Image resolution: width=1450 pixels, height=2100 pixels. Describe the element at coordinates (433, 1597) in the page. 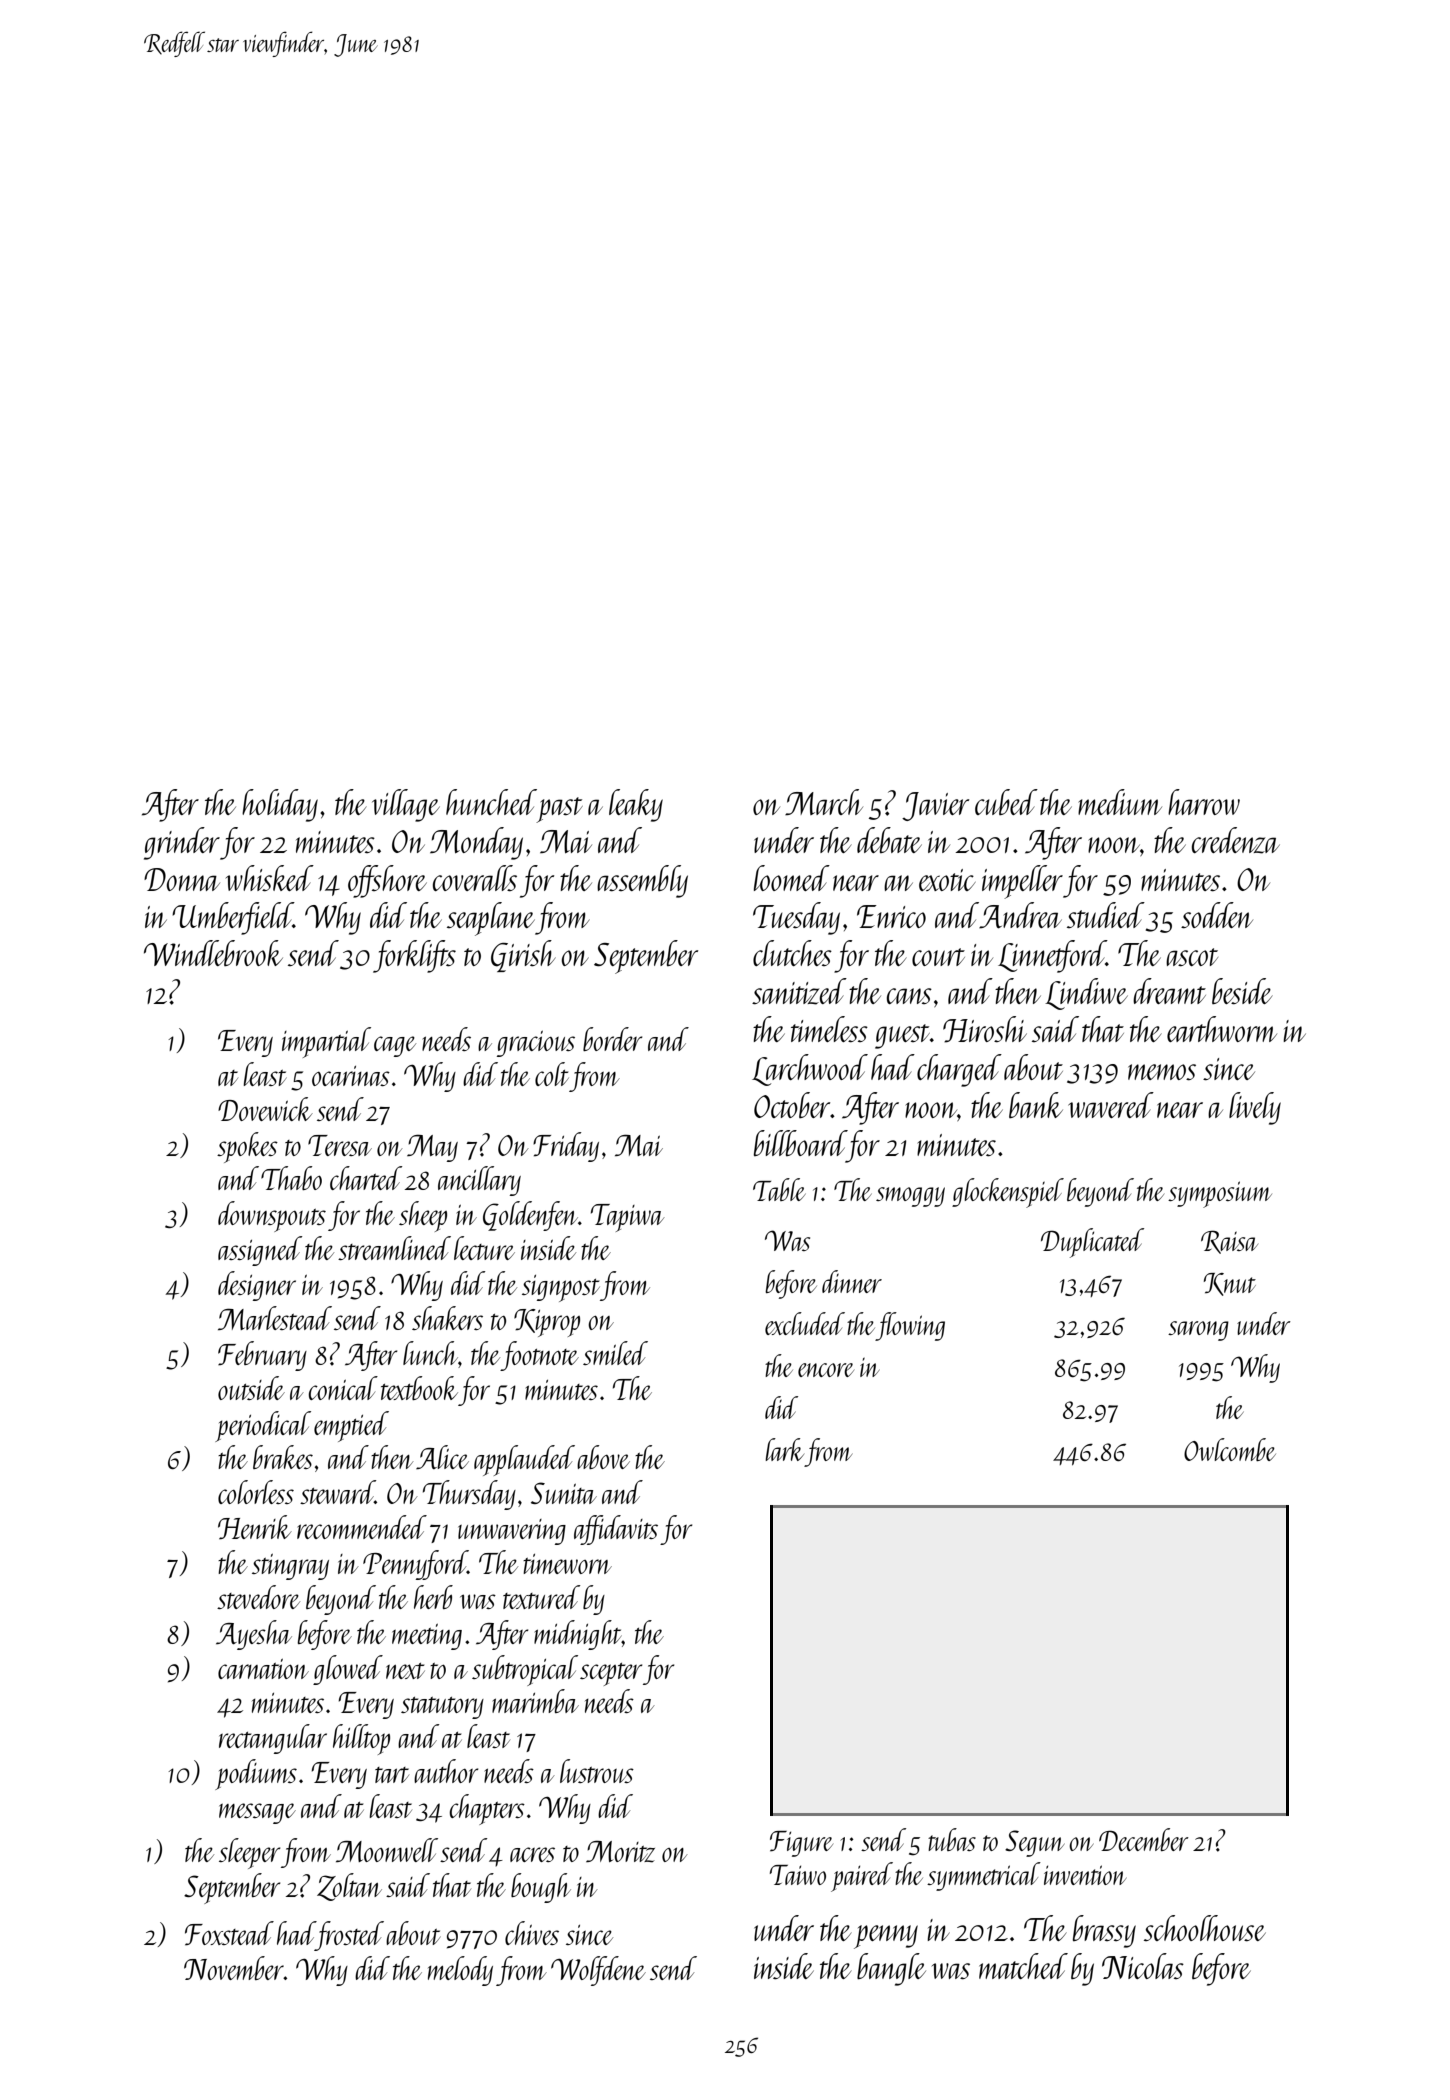

I see `herb` at that location.
